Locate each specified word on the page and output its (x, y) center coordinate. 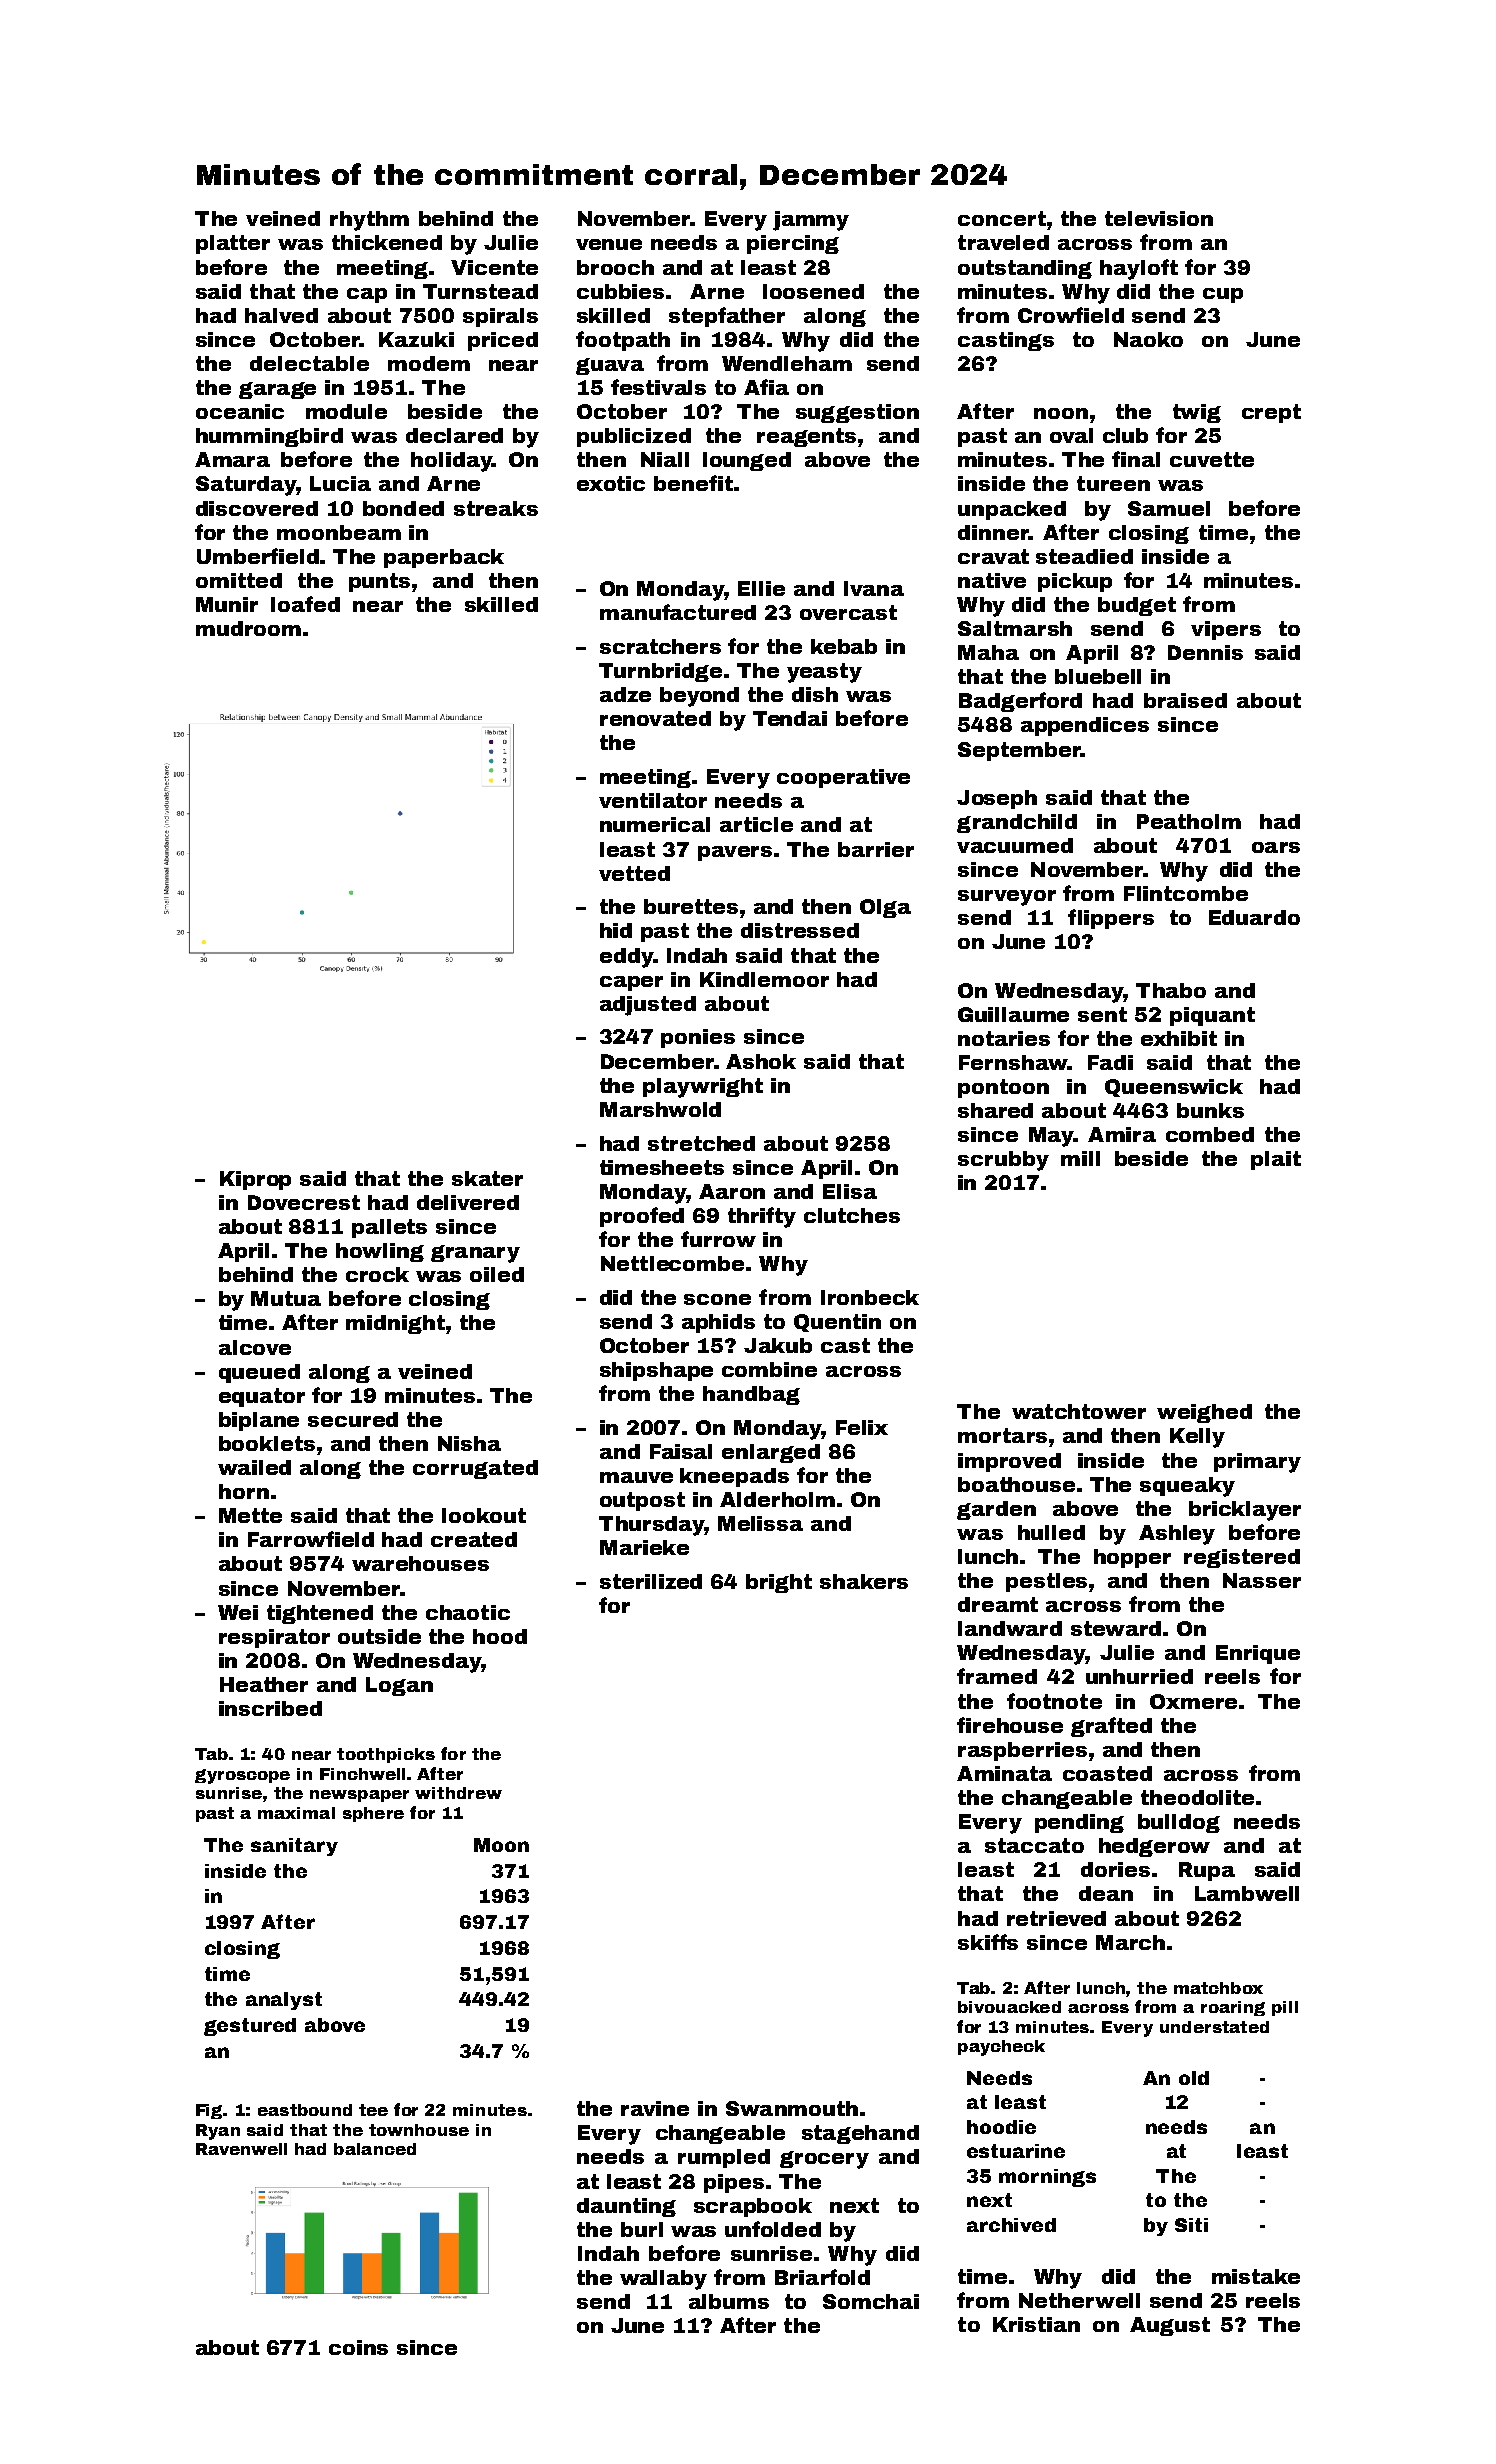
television (1159, 218)
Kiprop (255, 1180)
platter (233, 244)
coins (358, 2347)
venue (609, 244)
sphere (373, 1814)
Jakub (778, 1345)
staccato (1034, 1845)
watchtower (1079, 1411)
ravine (655, 2108)
